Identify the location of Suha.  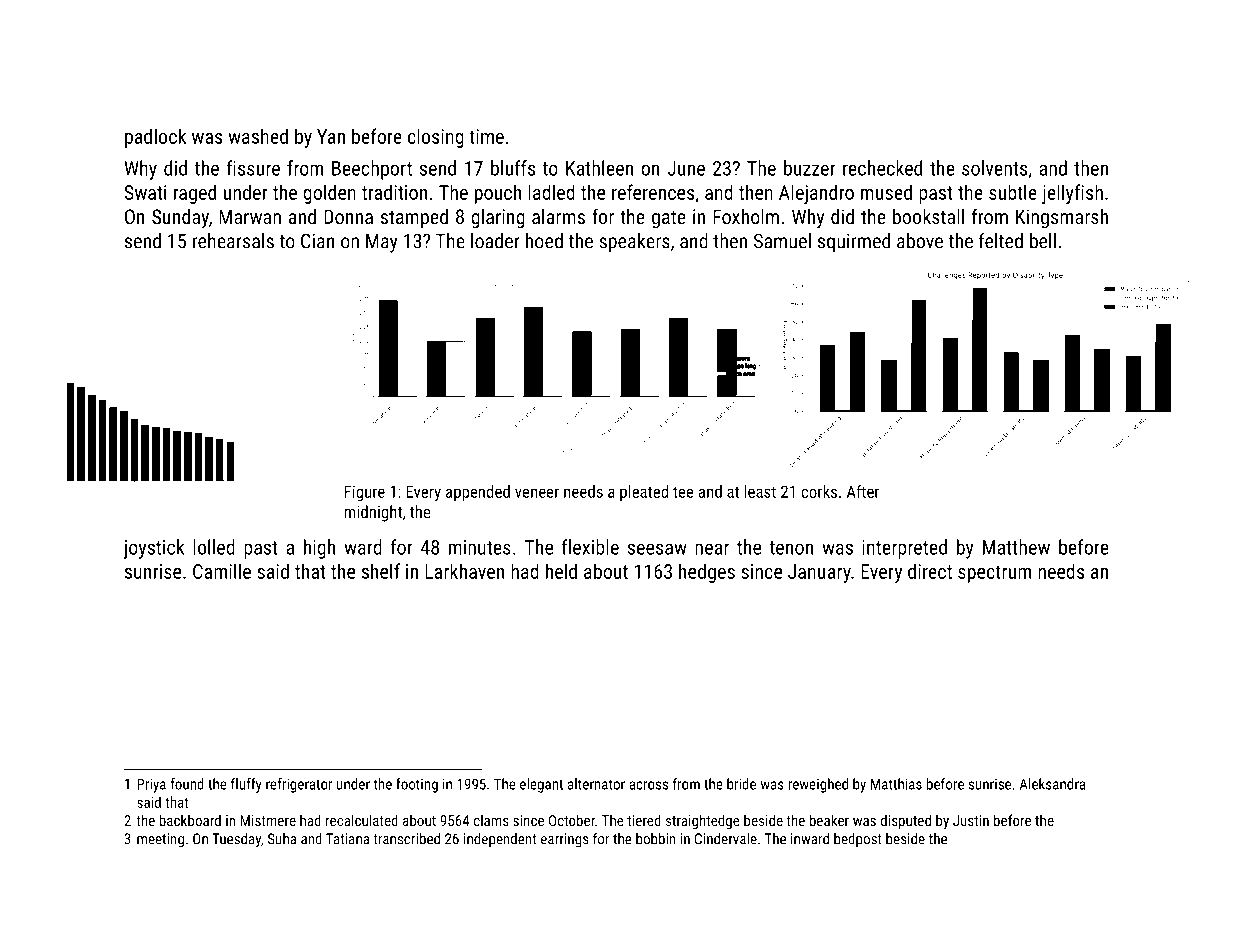
(282, 839).
